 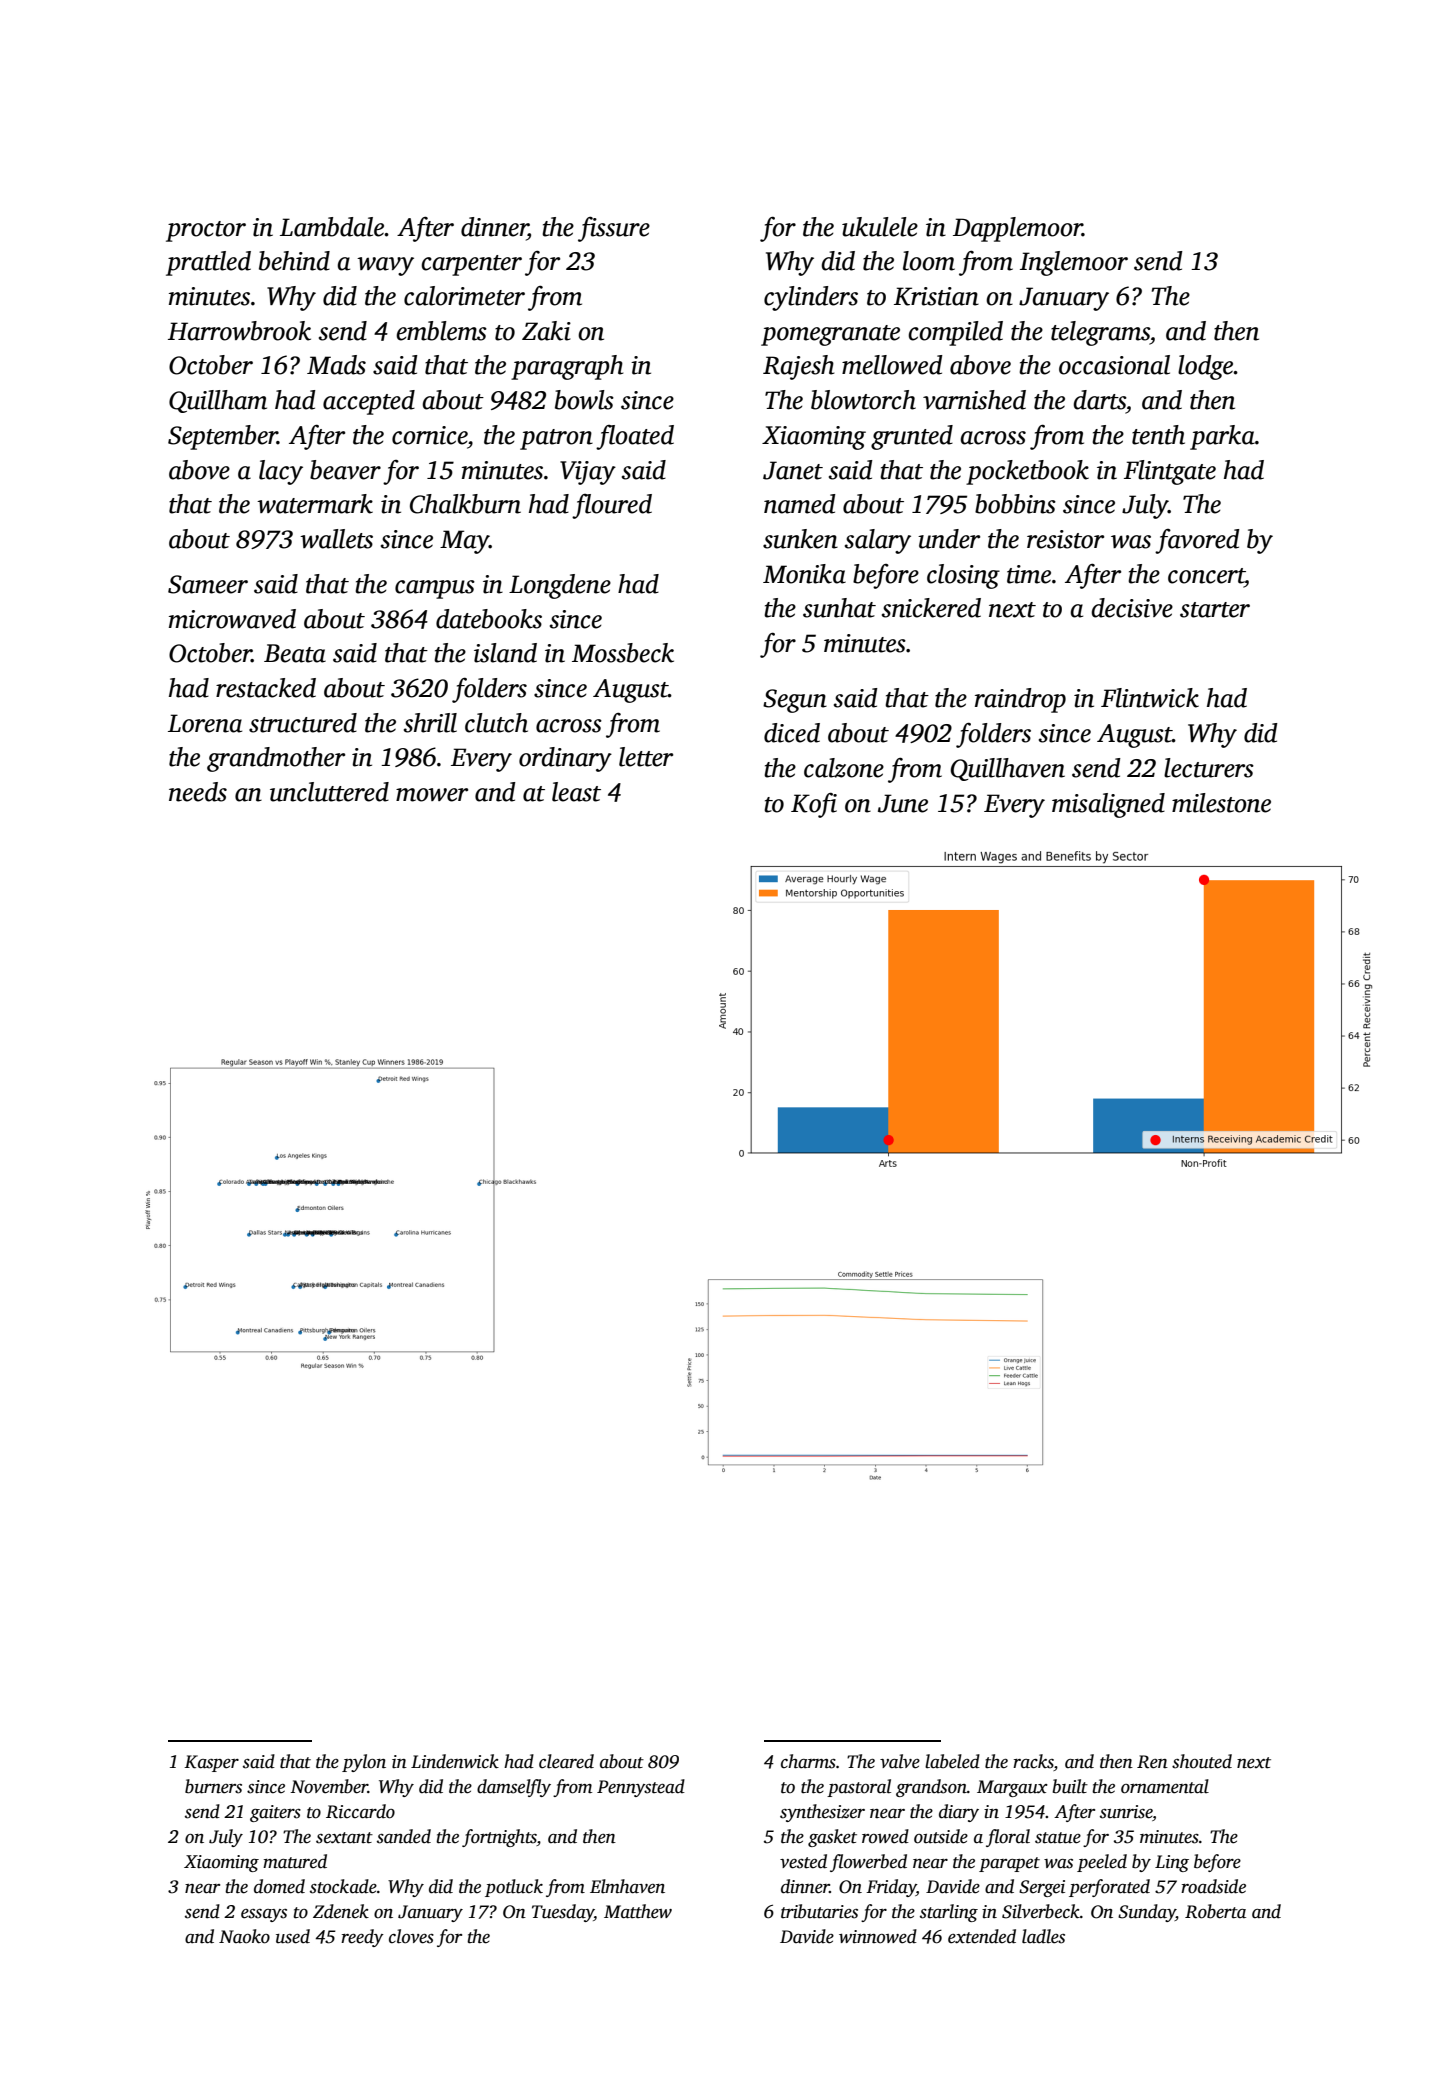 What do you see at coordinates (294, 261) in the document?
I see `behind` at bounding box center [294, 261].
